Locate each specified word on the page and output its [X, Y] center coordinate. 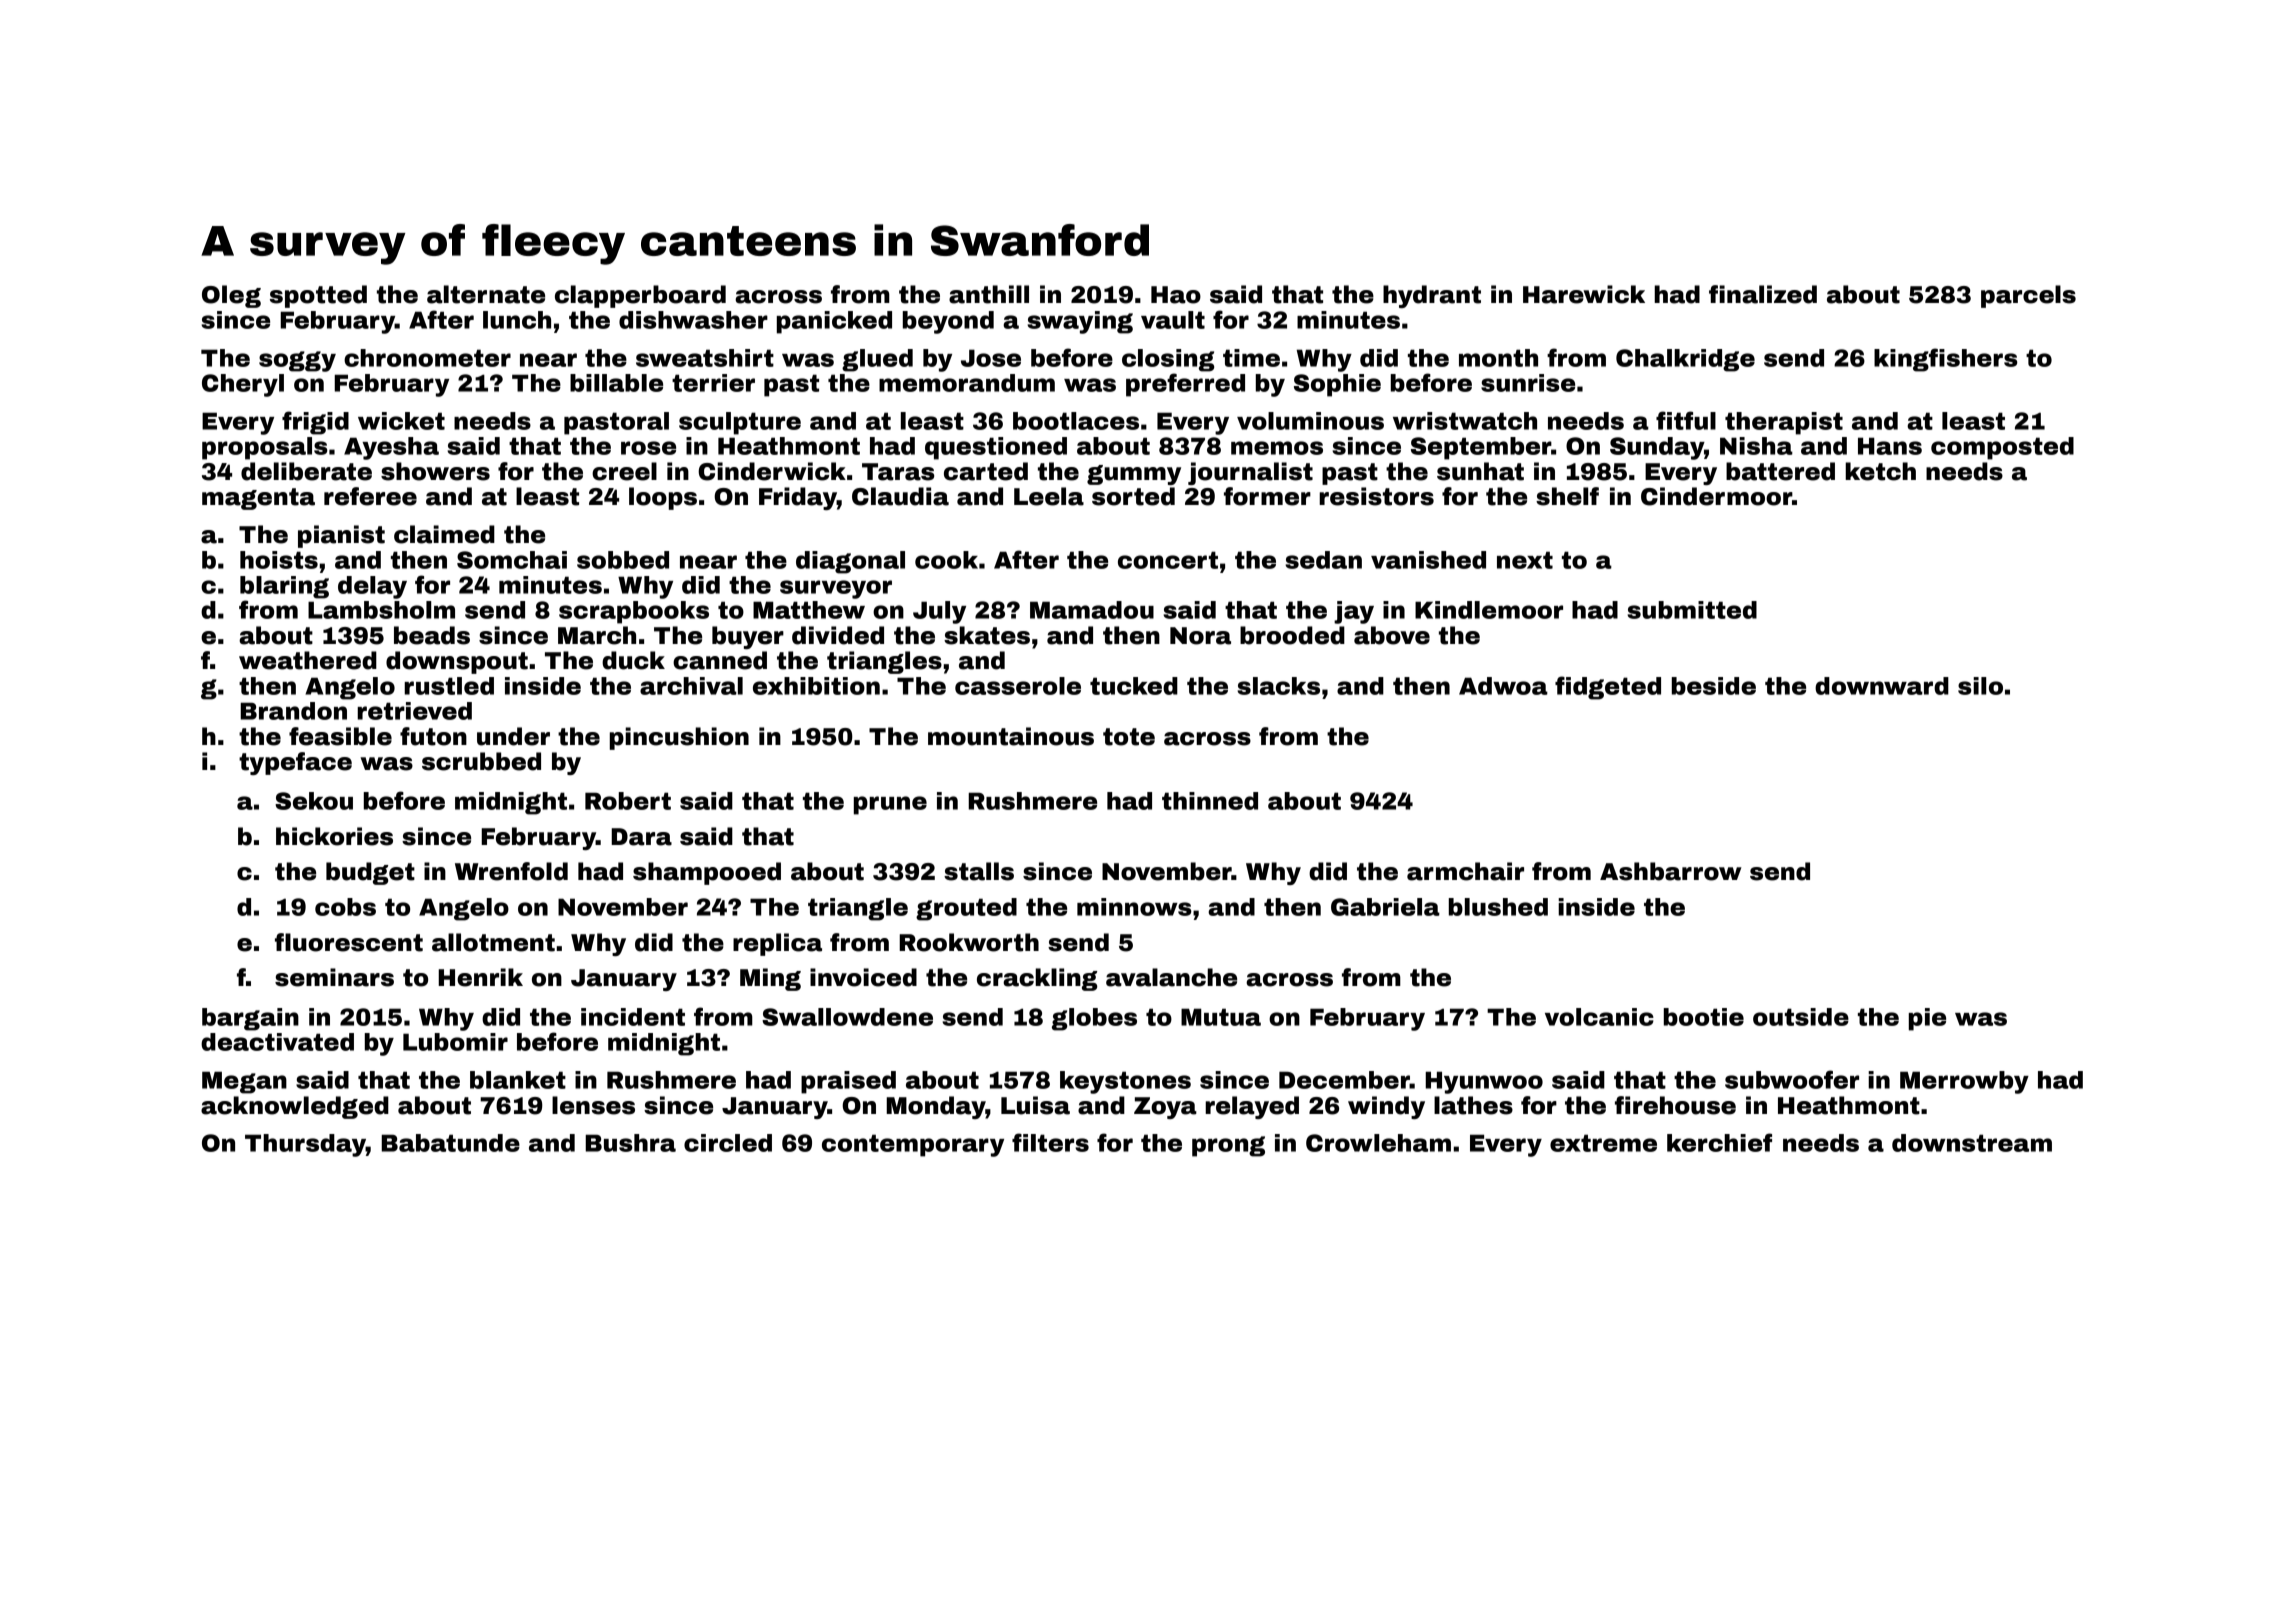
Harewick [1584, 294]
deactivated [277, 1042]
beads [432, 635]
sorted [1133, 496]
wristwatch [1465, 421]
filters [1050, 1142]
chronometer [427, 358]
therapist [1784, 423]
